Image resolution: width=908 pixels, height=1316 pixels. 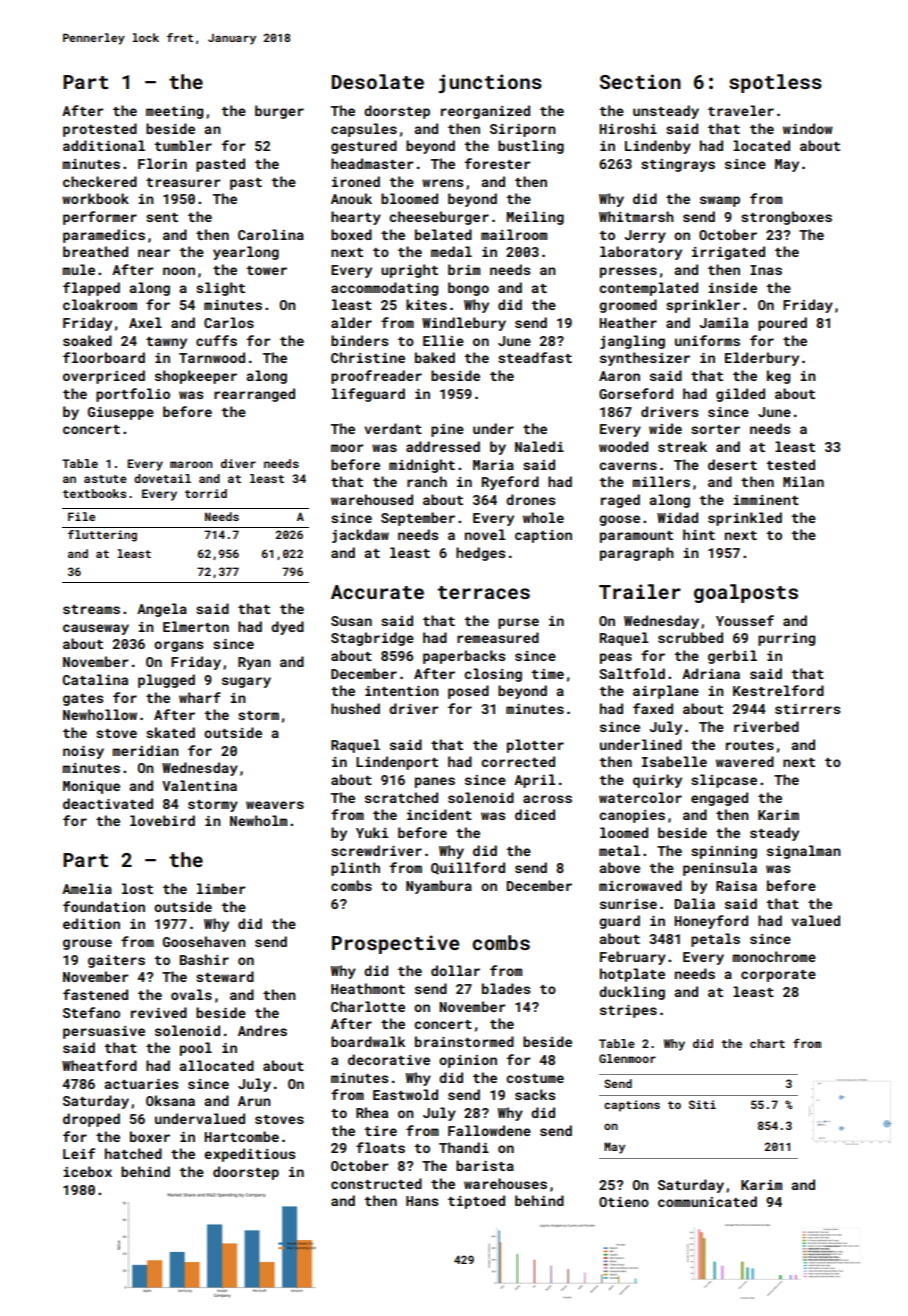 What do you see at coordinates (803, 481) in the screenshot?
I see `Milan` at bounding box center [803, 481].
